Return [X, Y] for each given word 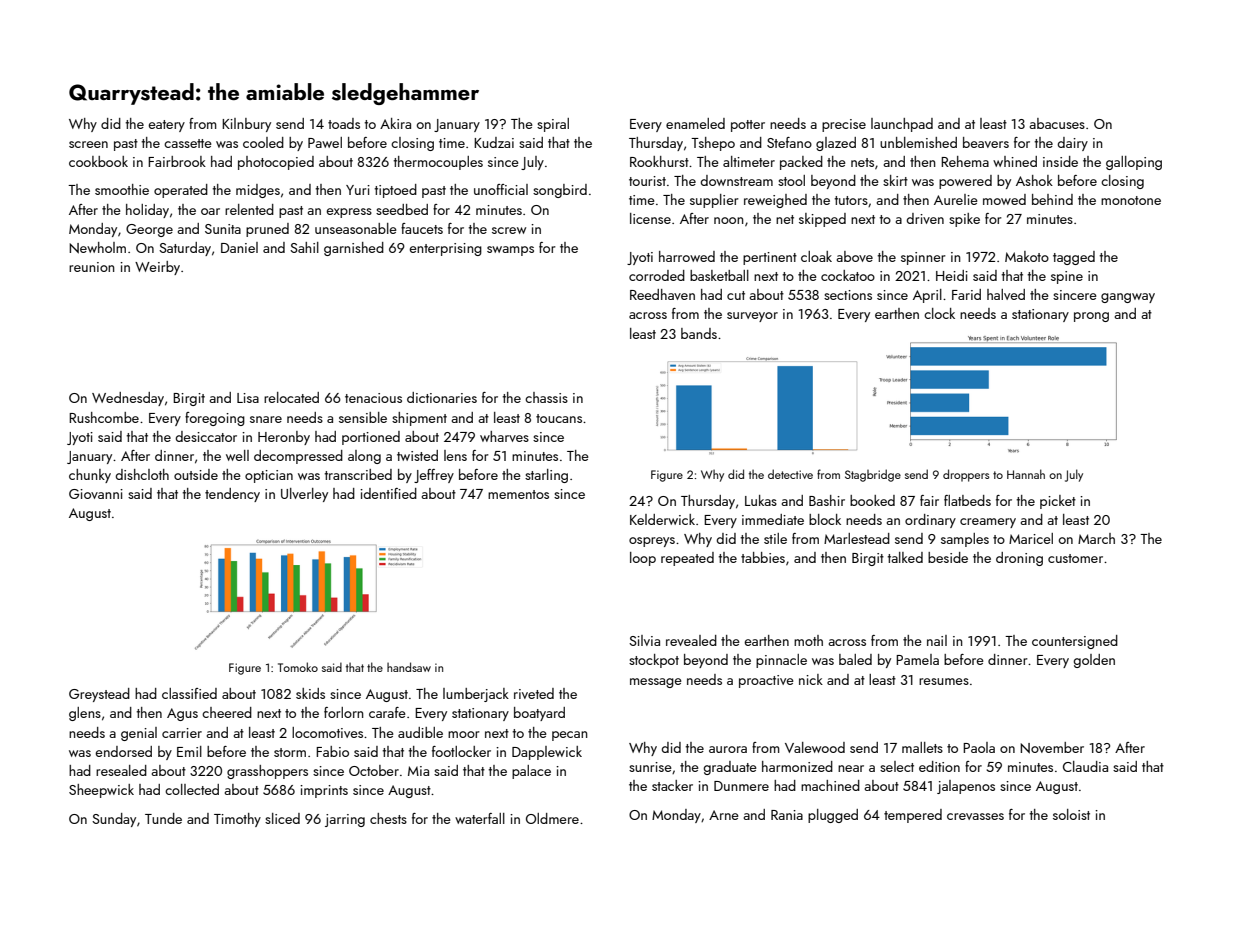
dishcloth [142, 474]
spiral [553, 125]
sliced [282, 818]
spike [964, 220]
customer [1075, 558]
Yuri [358, 190]
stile [775, 538]
